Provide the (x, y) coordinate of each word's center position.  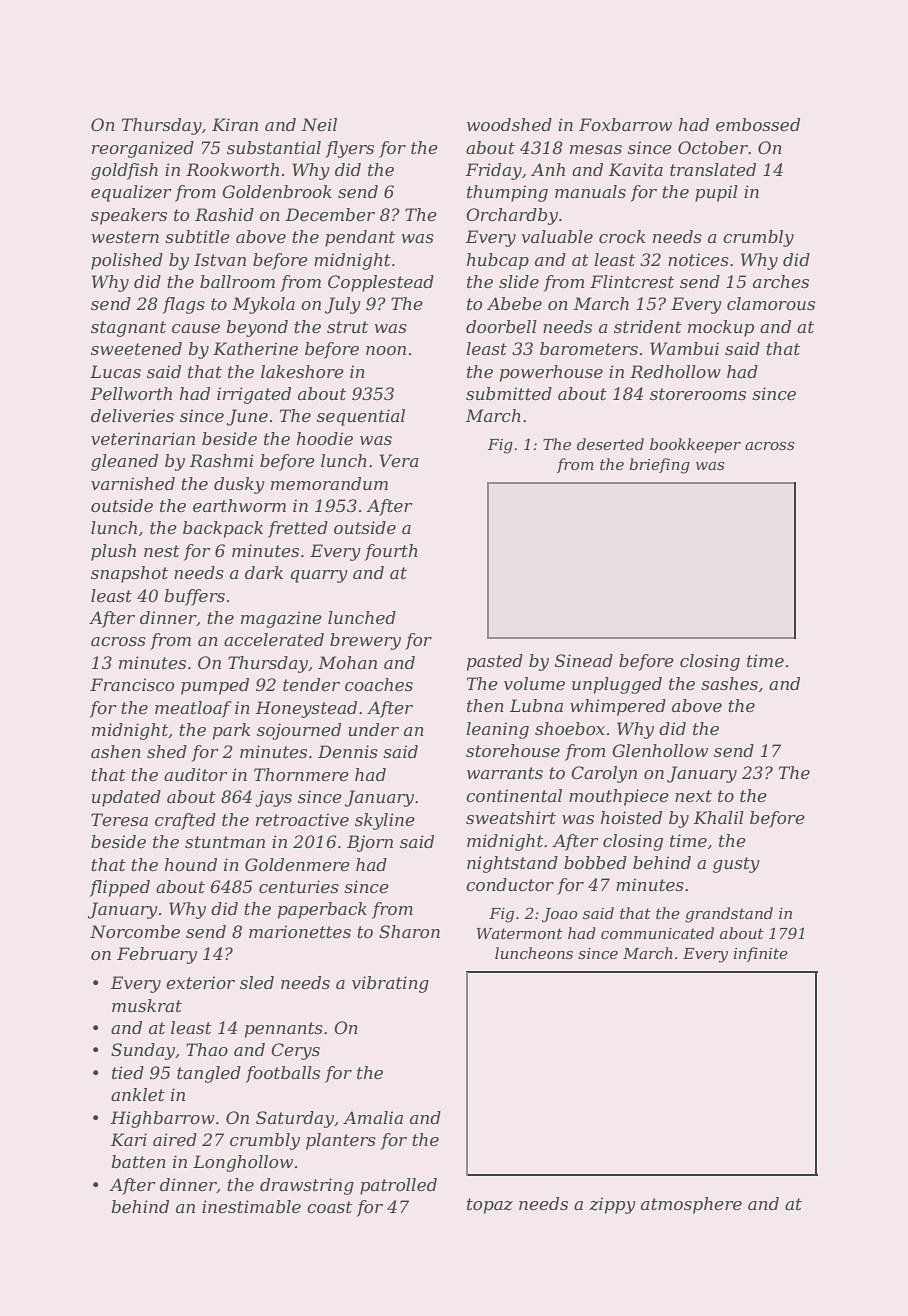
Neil (319, 124)
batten (138, 1161)
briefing (659, 466)
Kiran (235, 124)
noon (386, 350)
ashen (116, 751)
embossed (758, 124)
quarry (319, 576)
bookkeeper (695, 445)
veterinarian (143, 438)
